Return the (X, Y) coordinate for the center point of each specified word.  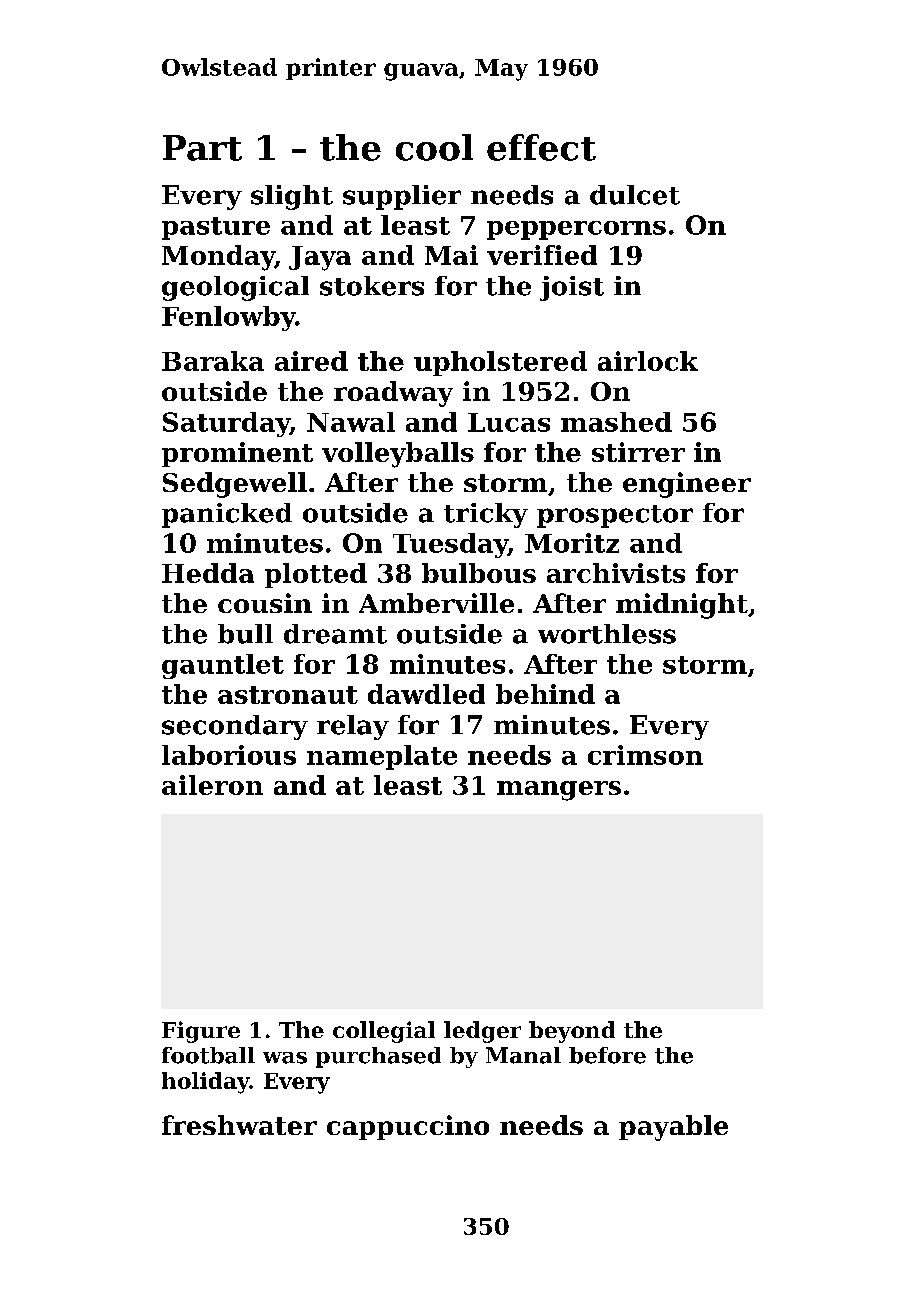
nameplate (382, 757)
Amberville (436, 603)
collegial (384, 1032)
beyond (572, 1032)
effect (541, 147)
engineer (687, 485)
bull (245, 634)
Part (202, 148)
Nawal (351, 422)
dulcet (635, 195)
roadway (393, 394)
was (285, 1058)
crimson (645, 755)
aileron (212, 785)
